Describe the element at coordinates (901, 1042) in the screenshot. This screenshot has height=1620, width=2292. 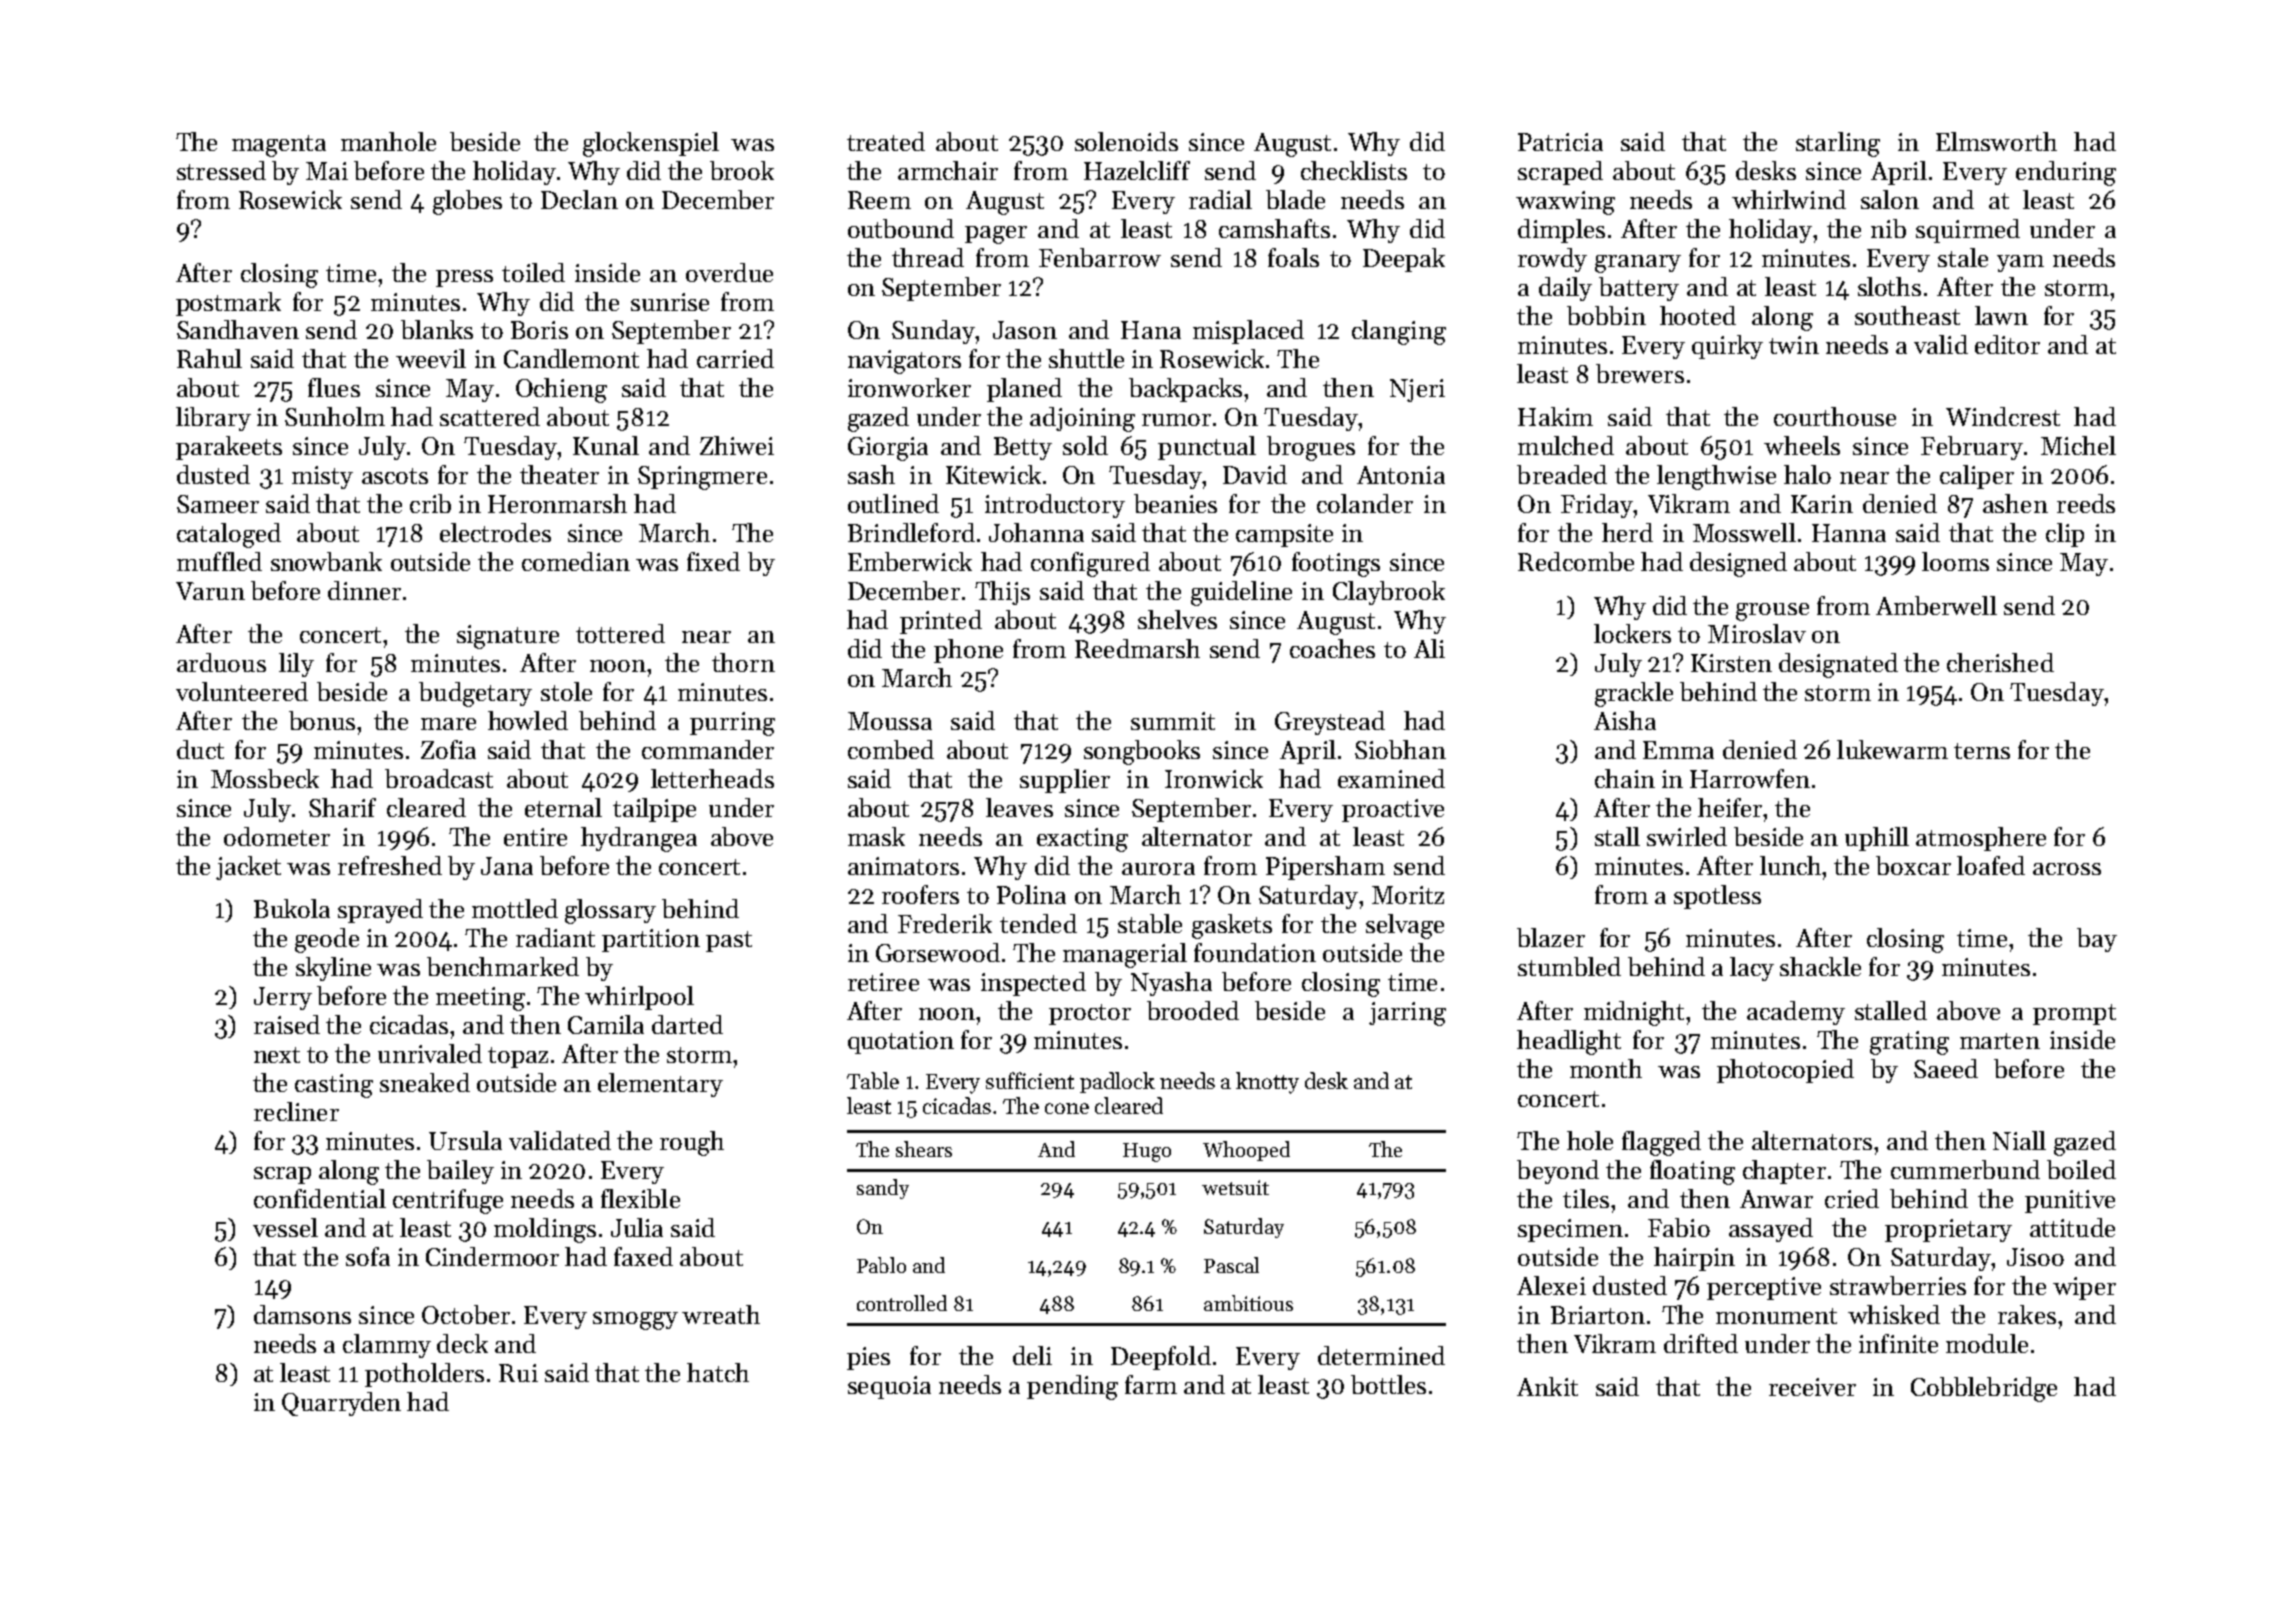
I see `quotation` at that location.
